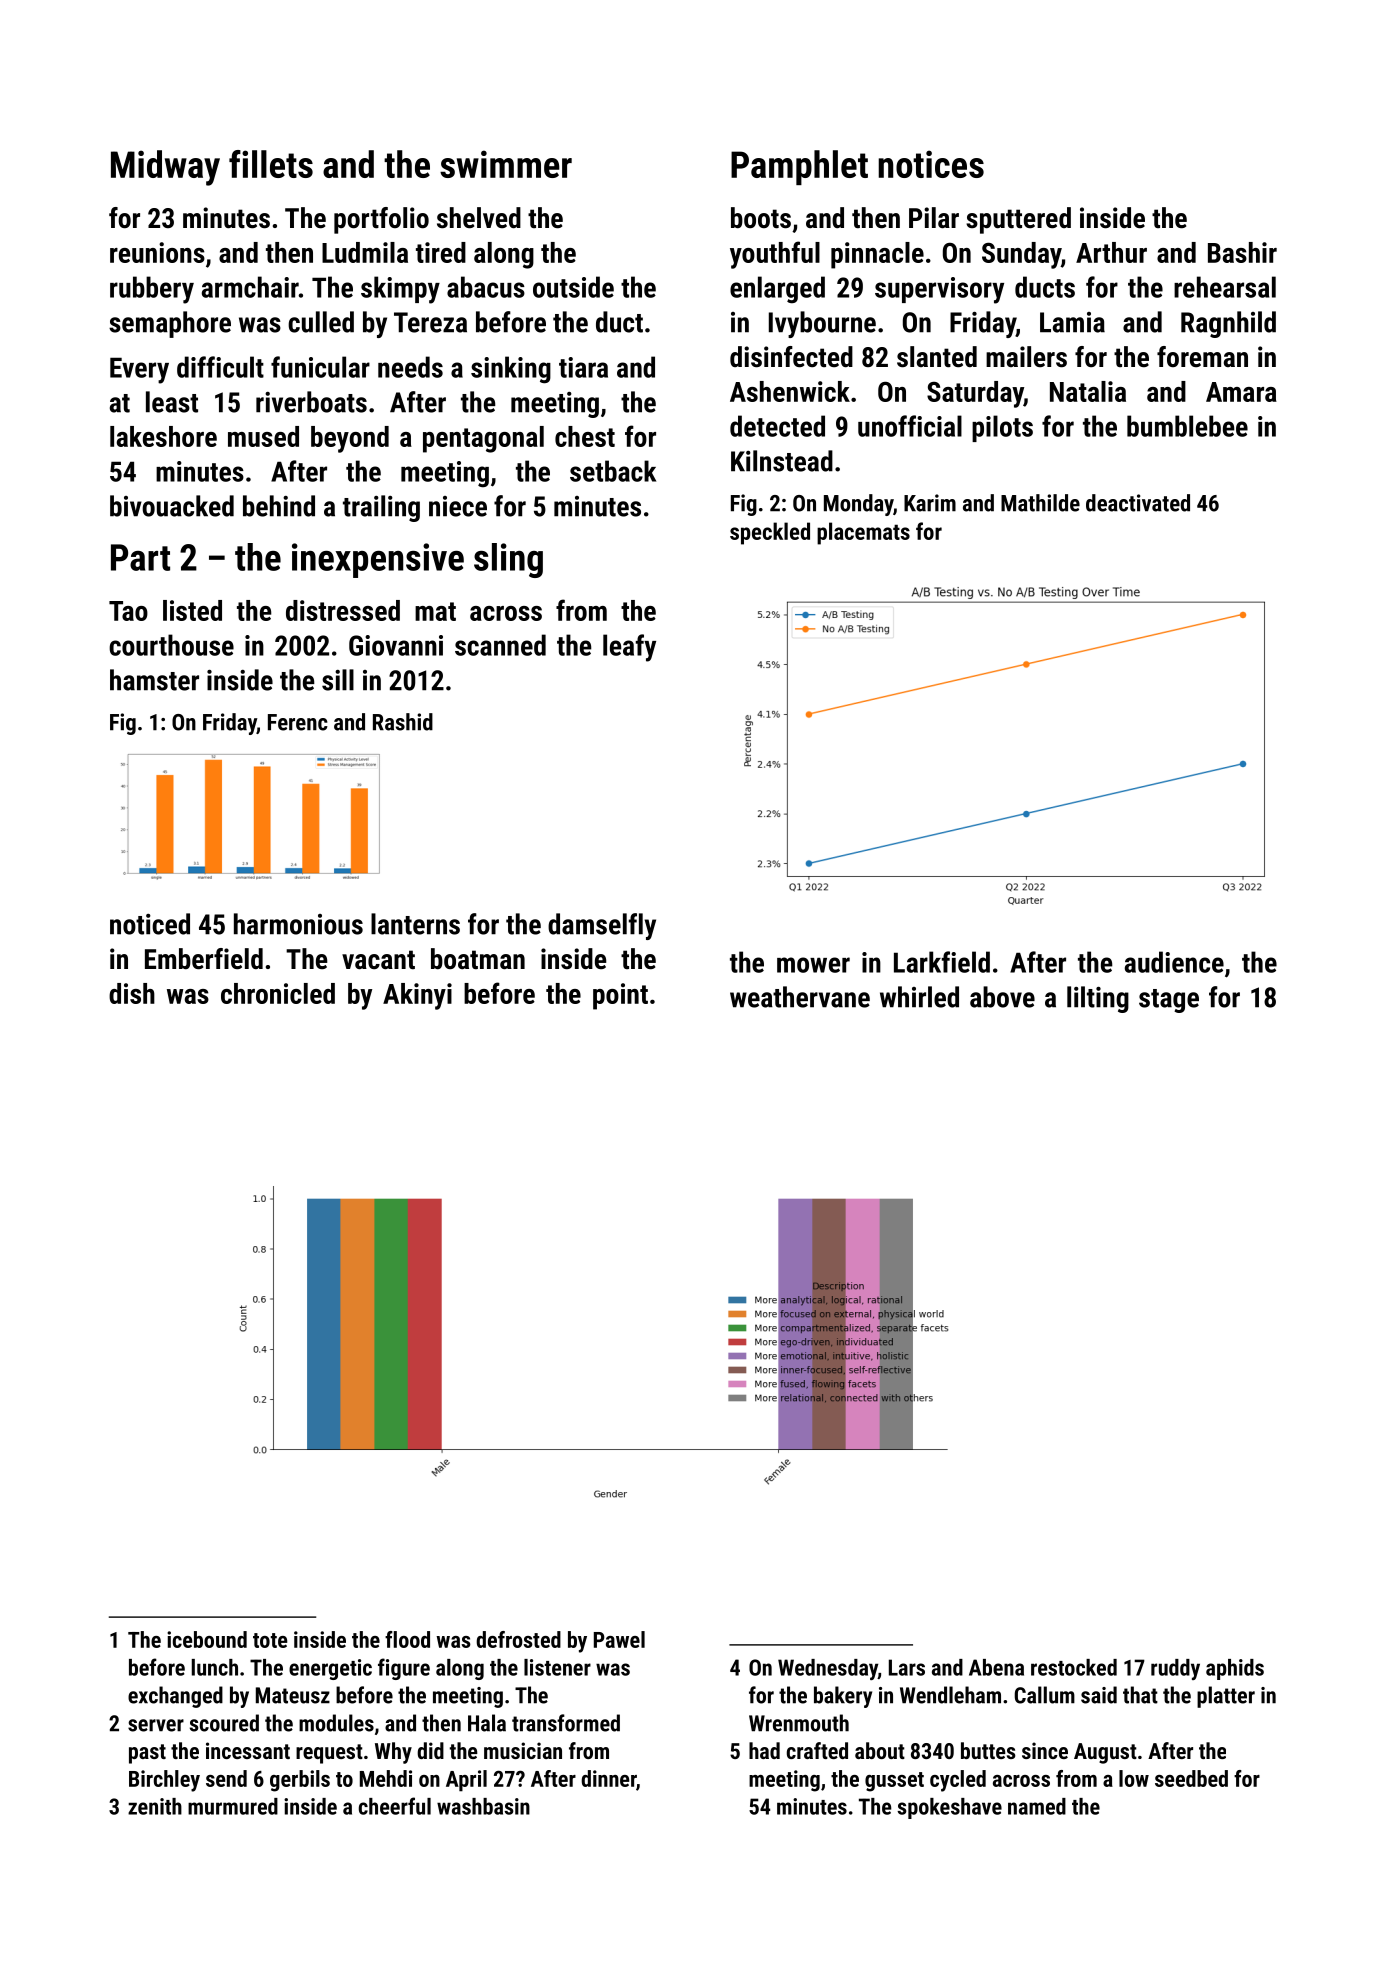 The height and width of the screenshot is (1969, 1386). I want to click on stage, so click(1169, 1001).
